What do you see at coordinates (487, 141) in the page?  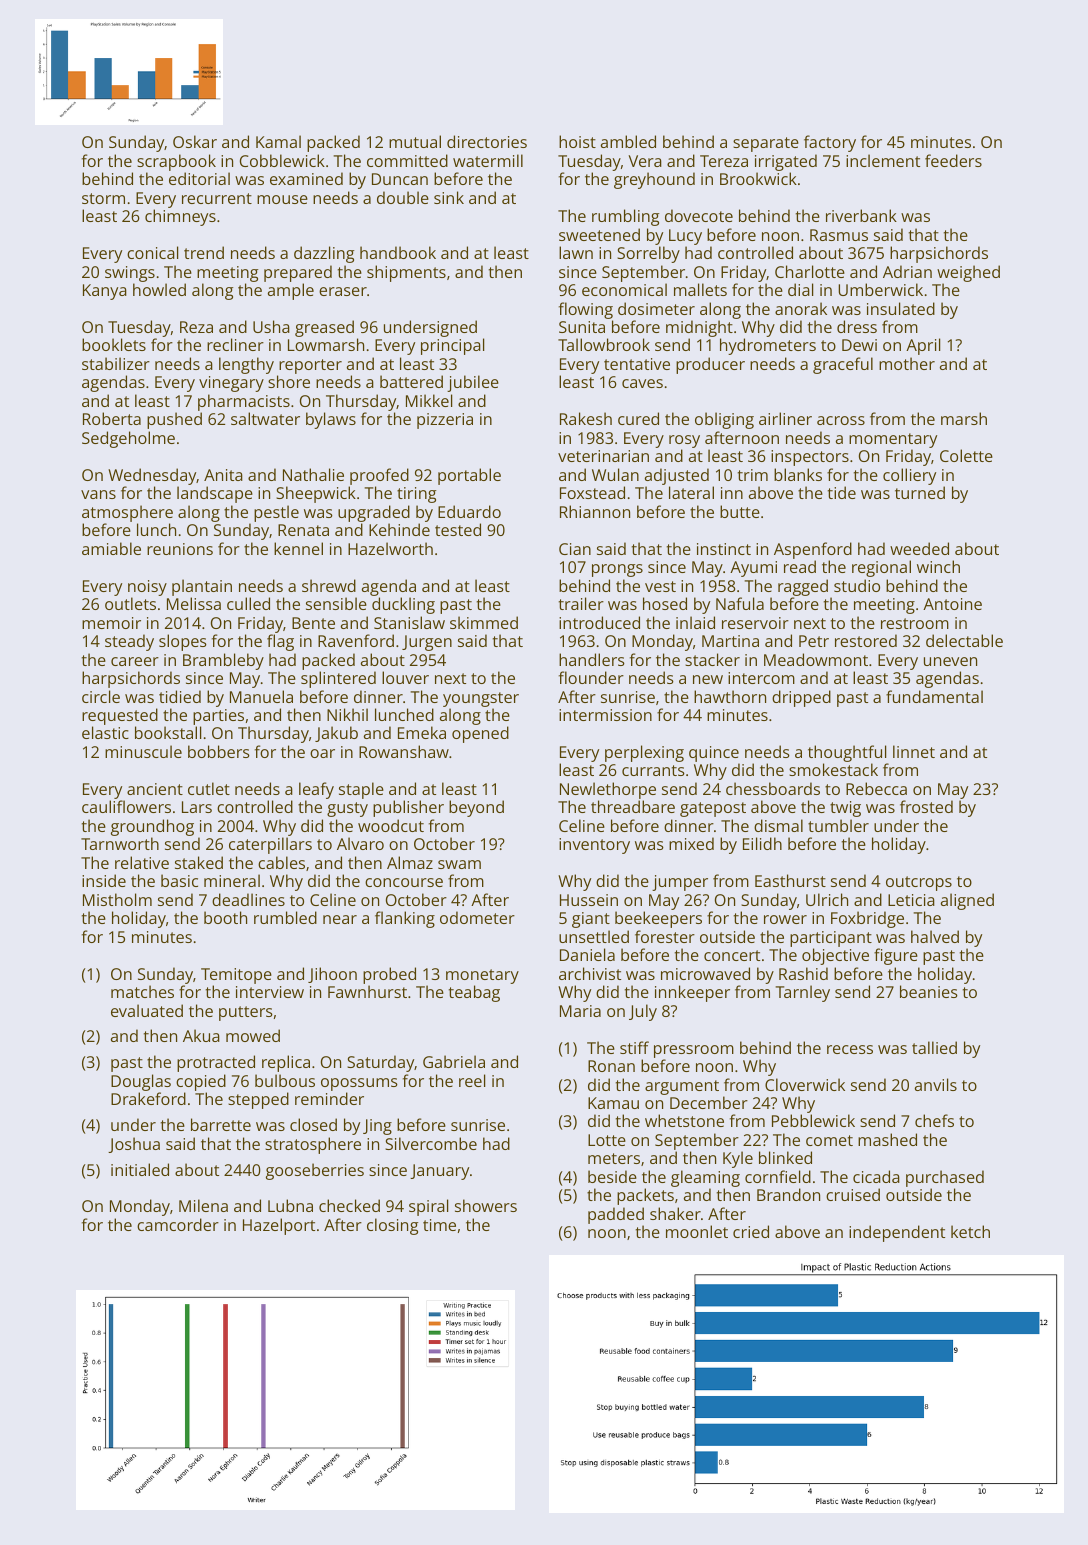 I see `directories` at bounding box center [487, 141].
